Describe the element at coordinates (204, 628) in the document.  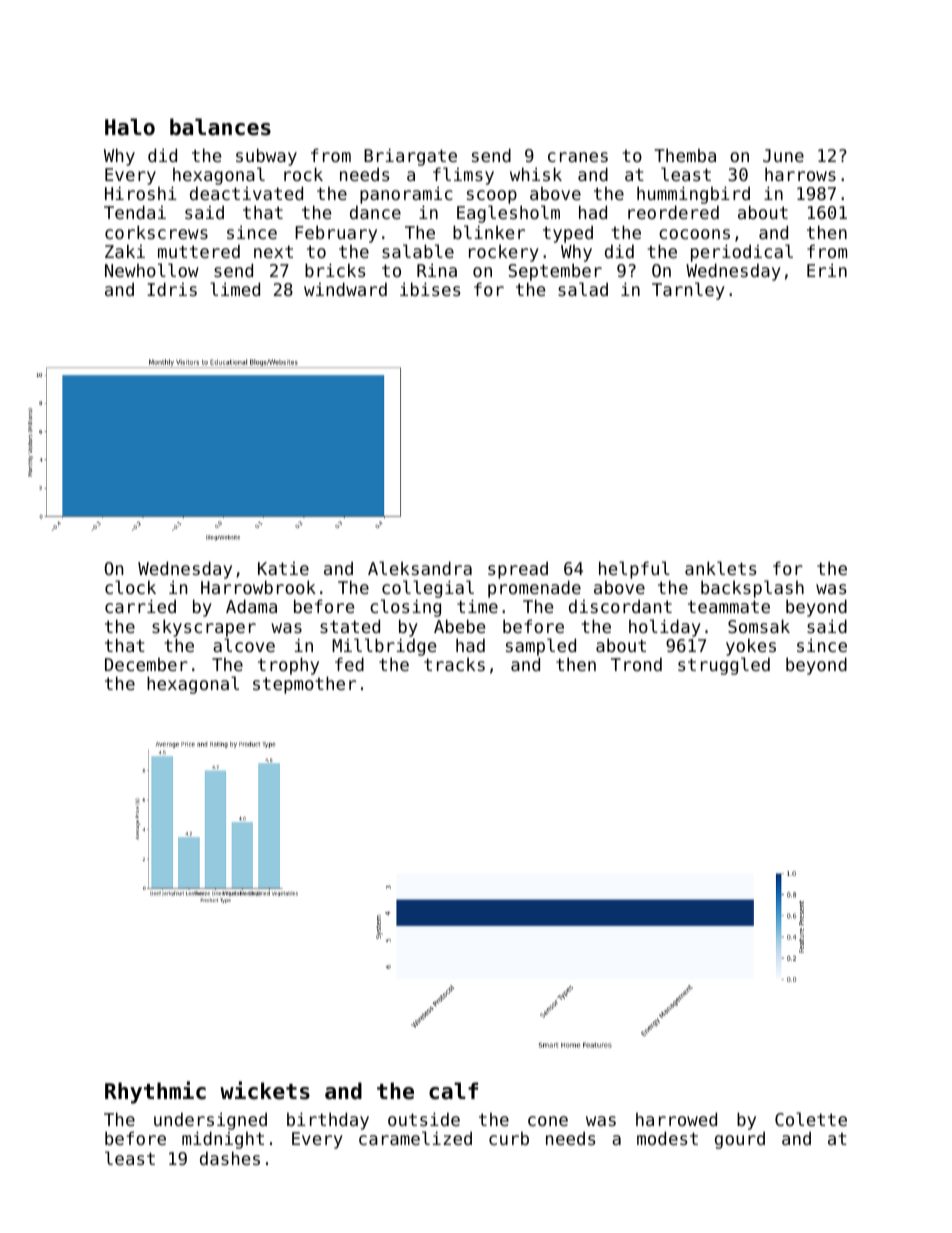
I see `skyscraper` at that location.
